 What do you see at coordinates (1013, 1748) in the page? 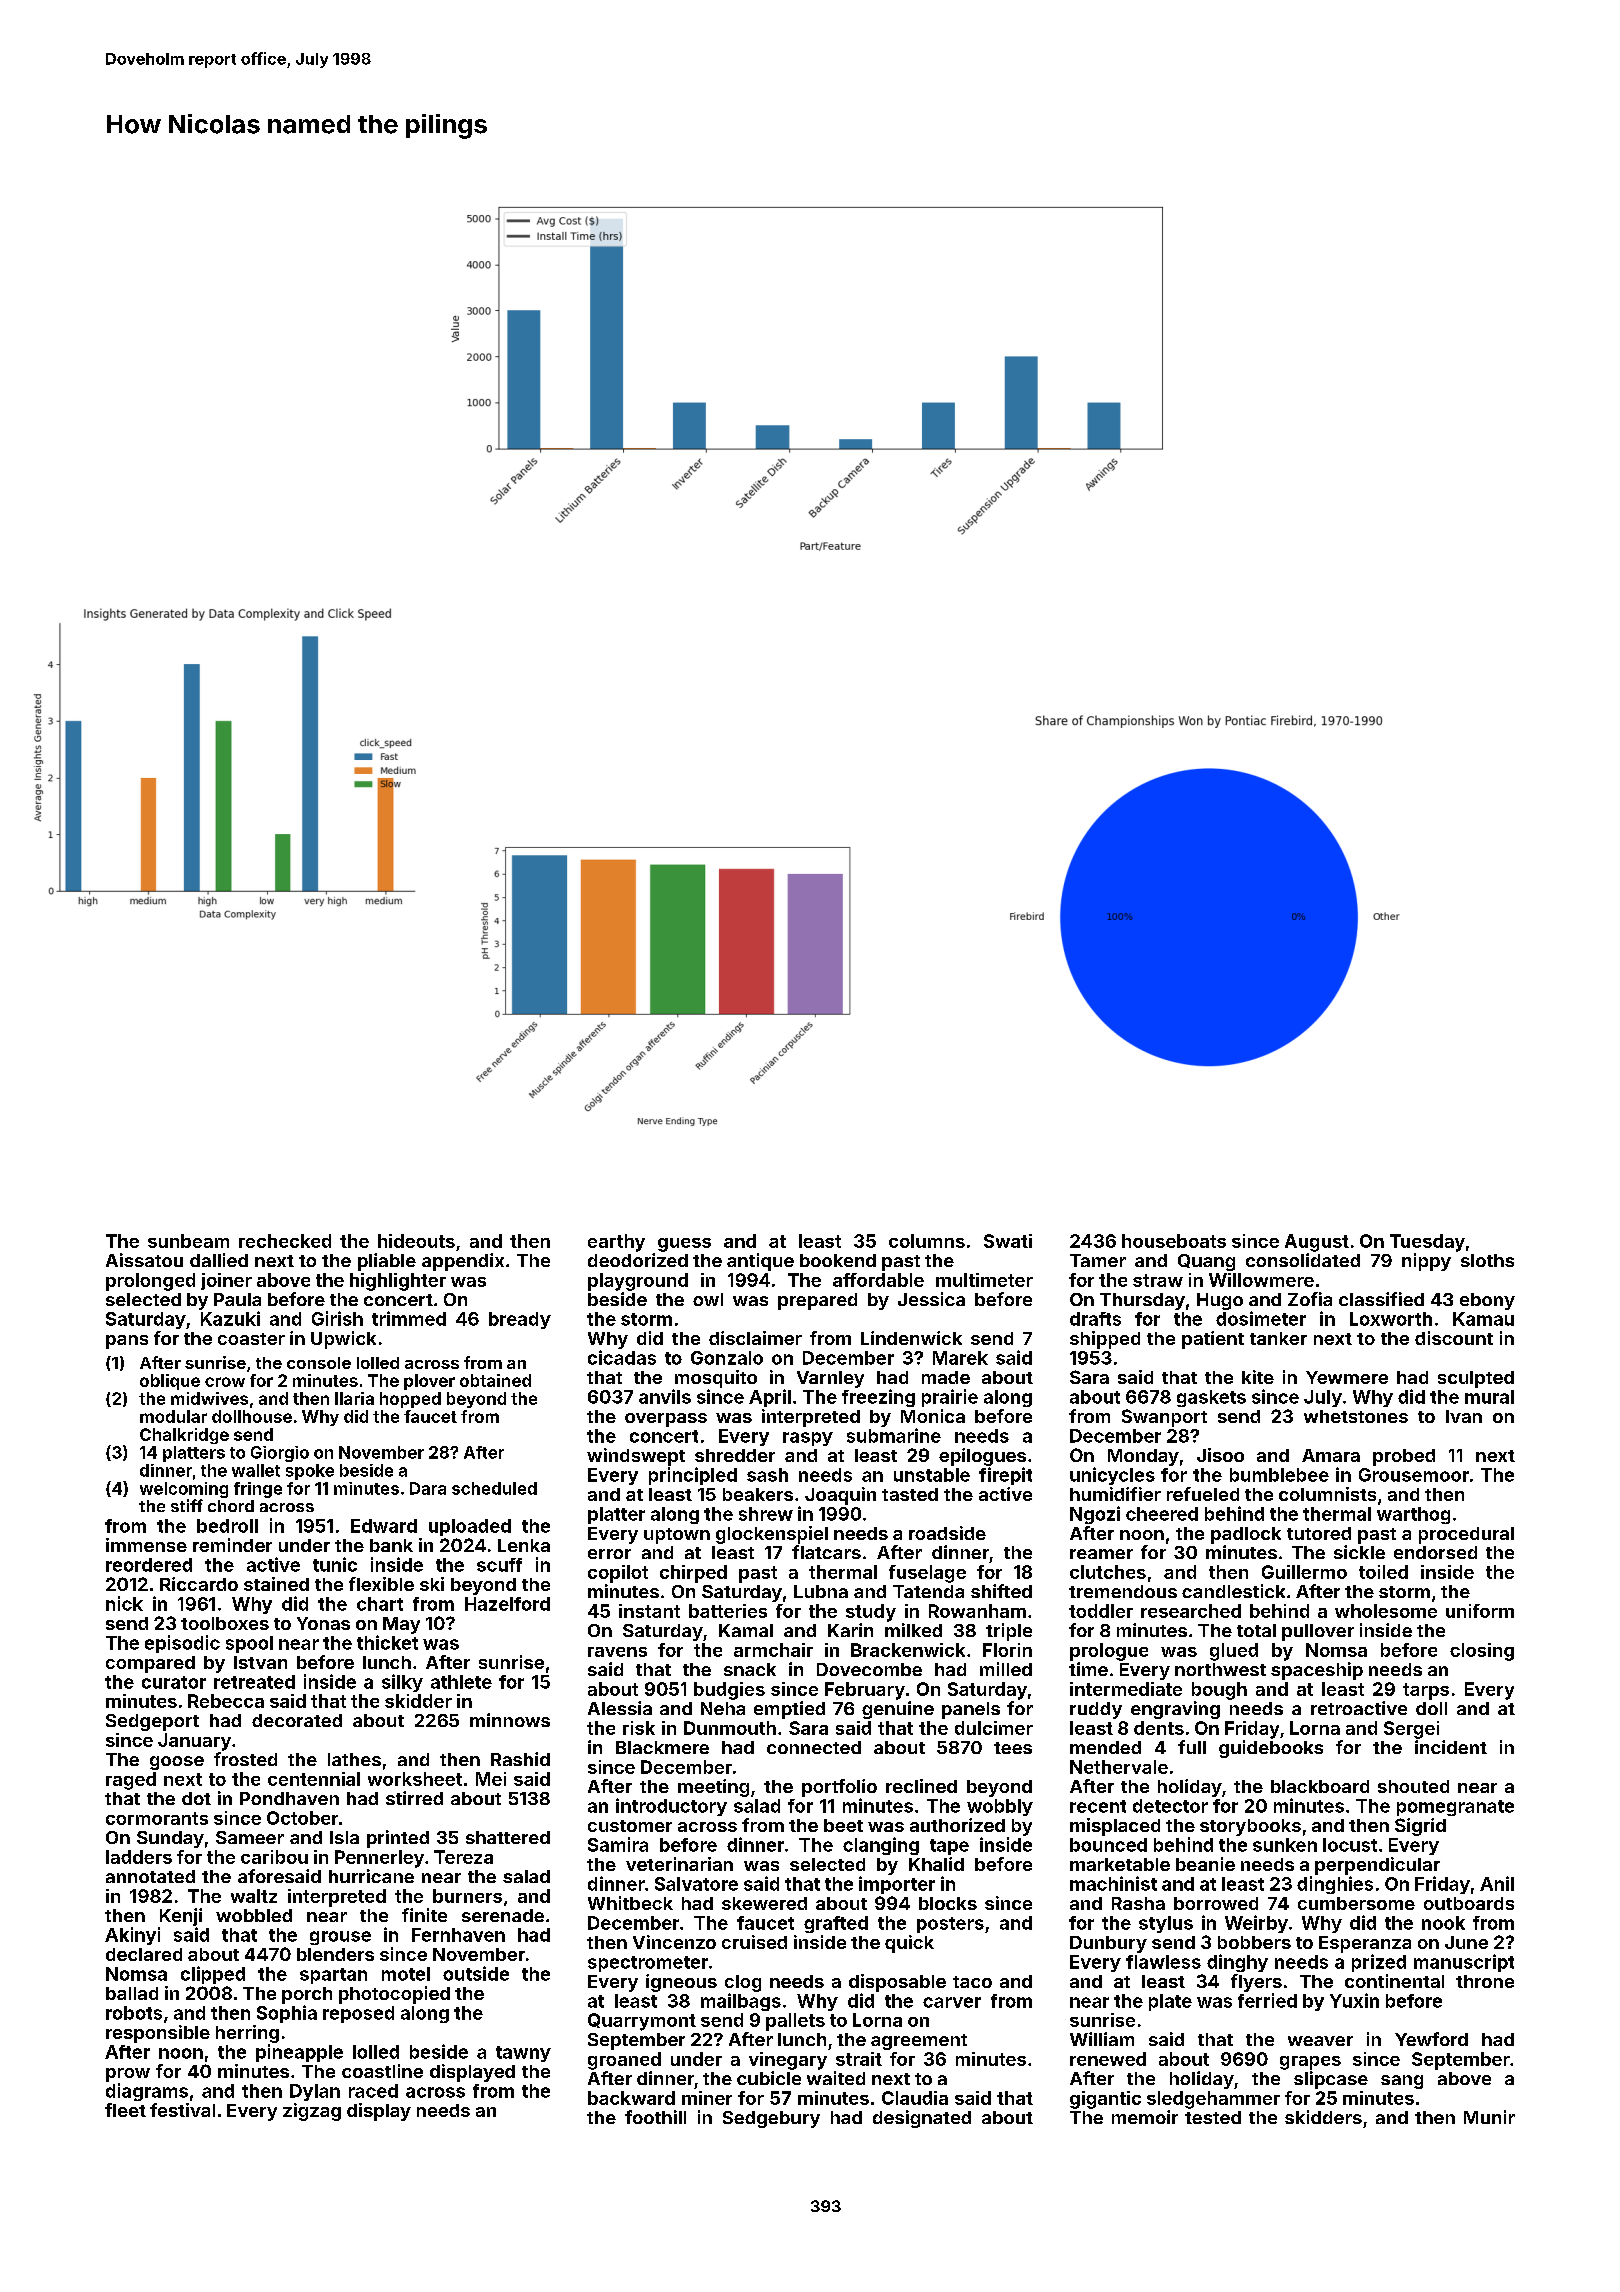
I see `tees` at bounding box center [1013, 1748].
